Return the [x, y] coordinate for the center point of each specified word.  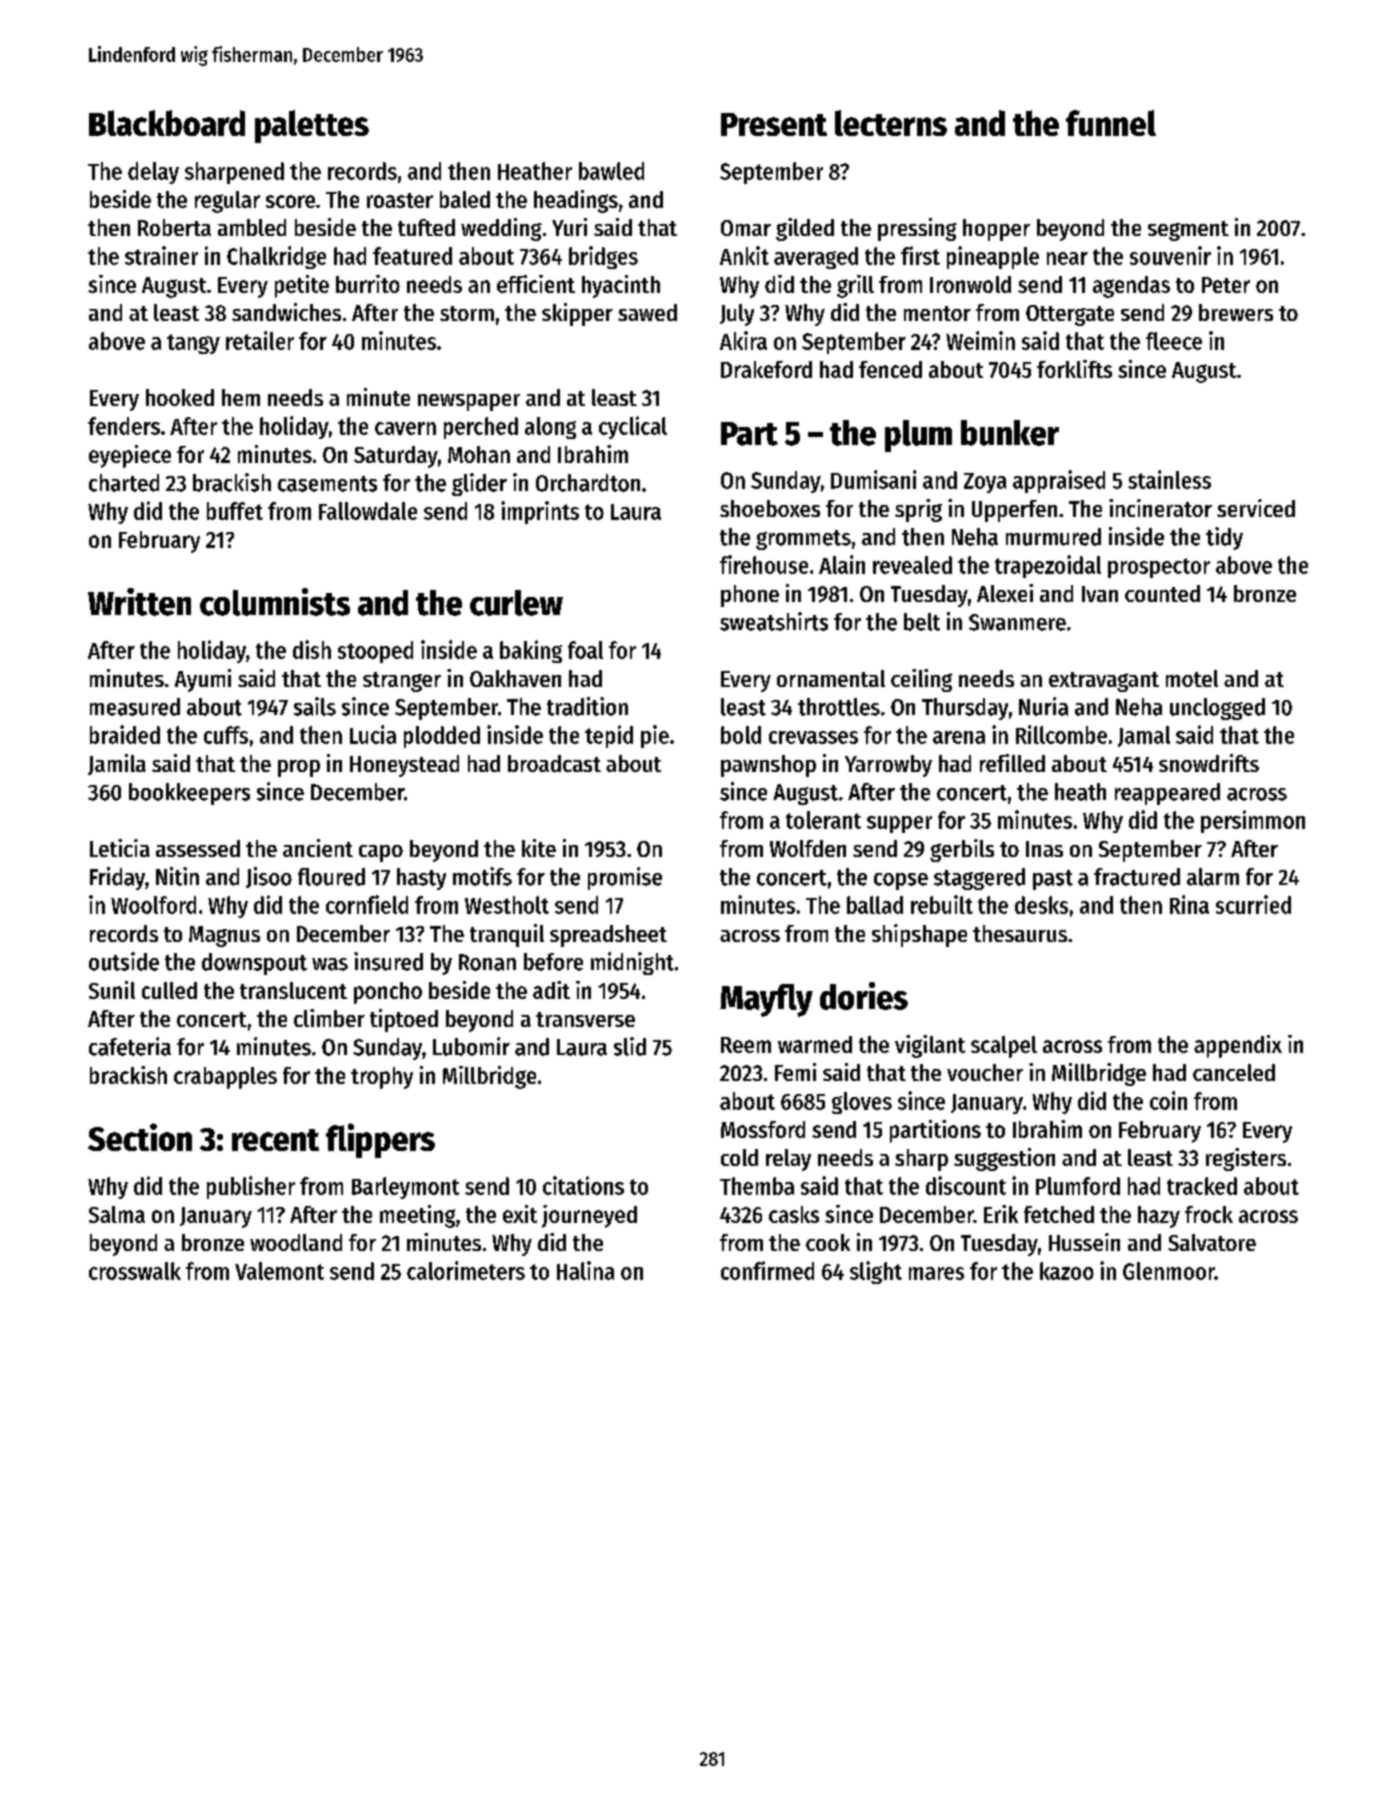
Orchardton [588, 483]
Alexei [1005, 593]
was [330, 964]
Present [774, 124]
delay [153, 173]
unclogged [1217, 709]
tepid [609, 736]
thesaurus [1020, 933]
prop [299, 768]
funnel [1111, 123]
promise [625, 878]
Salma [117, 1214]
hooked [180, 397]
